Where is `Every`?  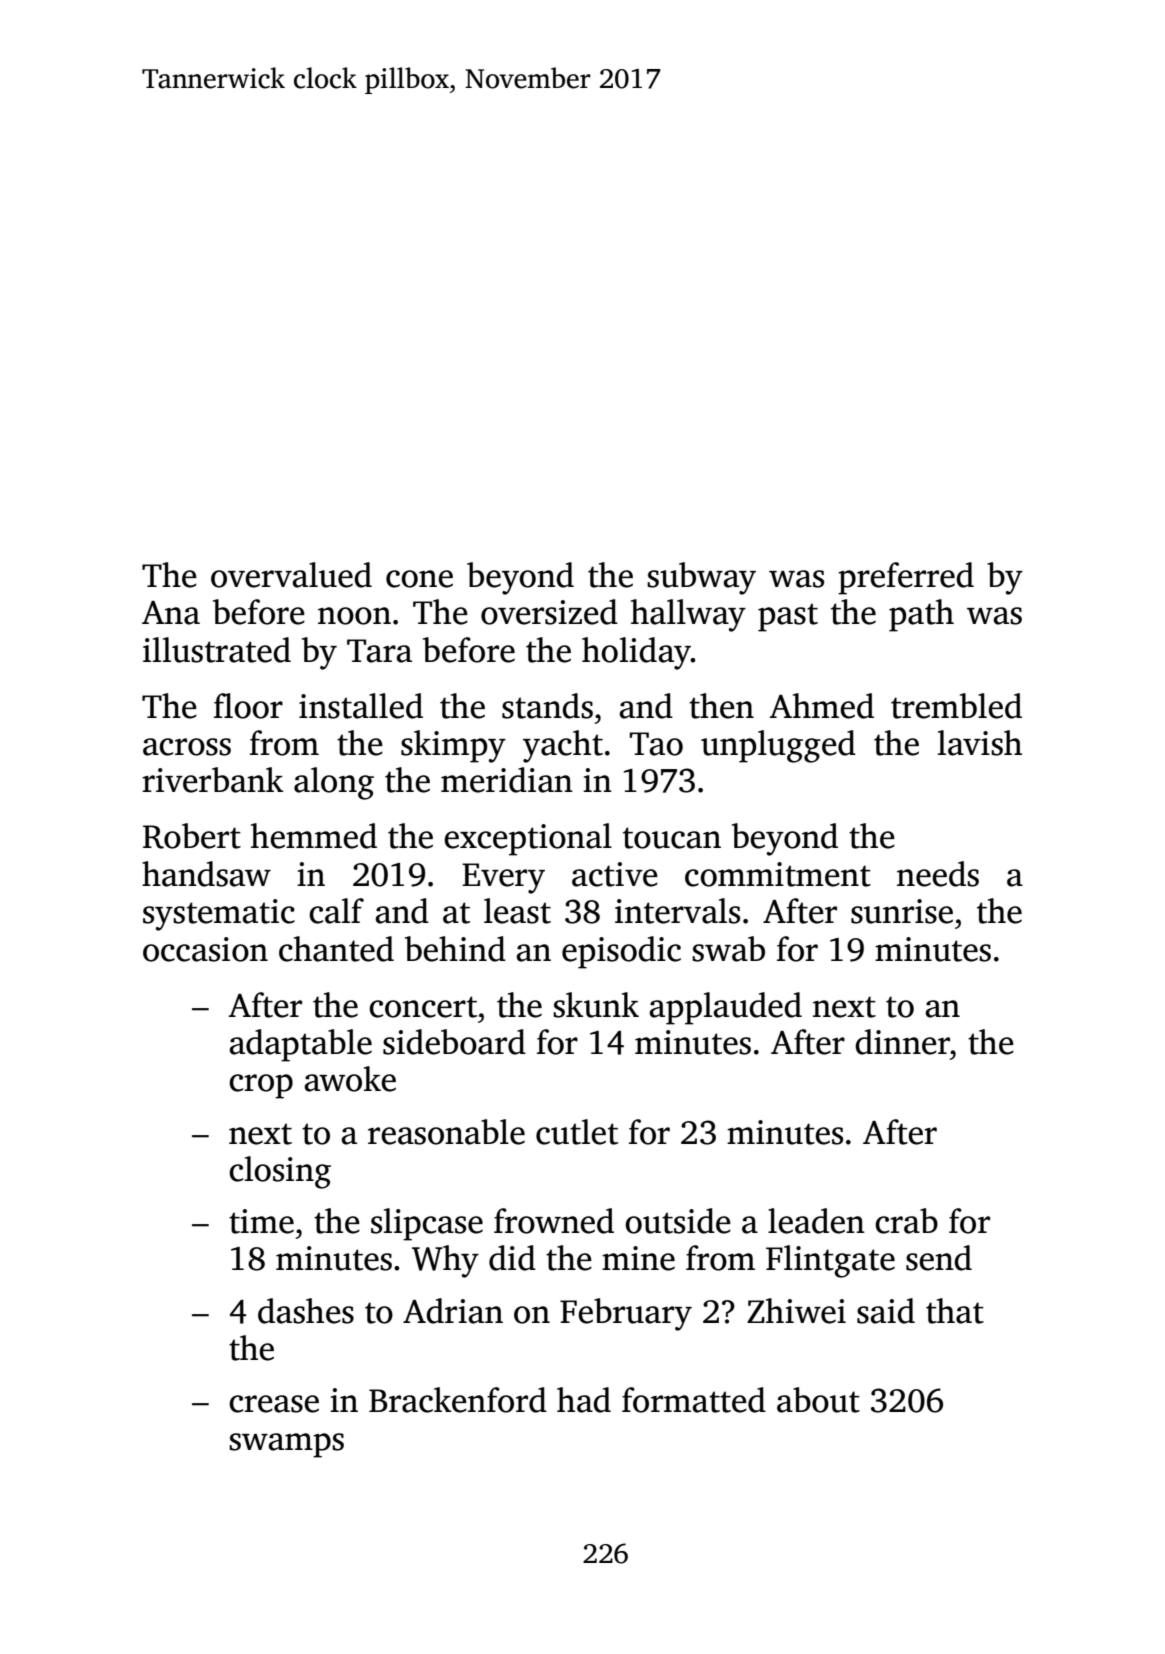
Every is located at coordinates (503, 878).
